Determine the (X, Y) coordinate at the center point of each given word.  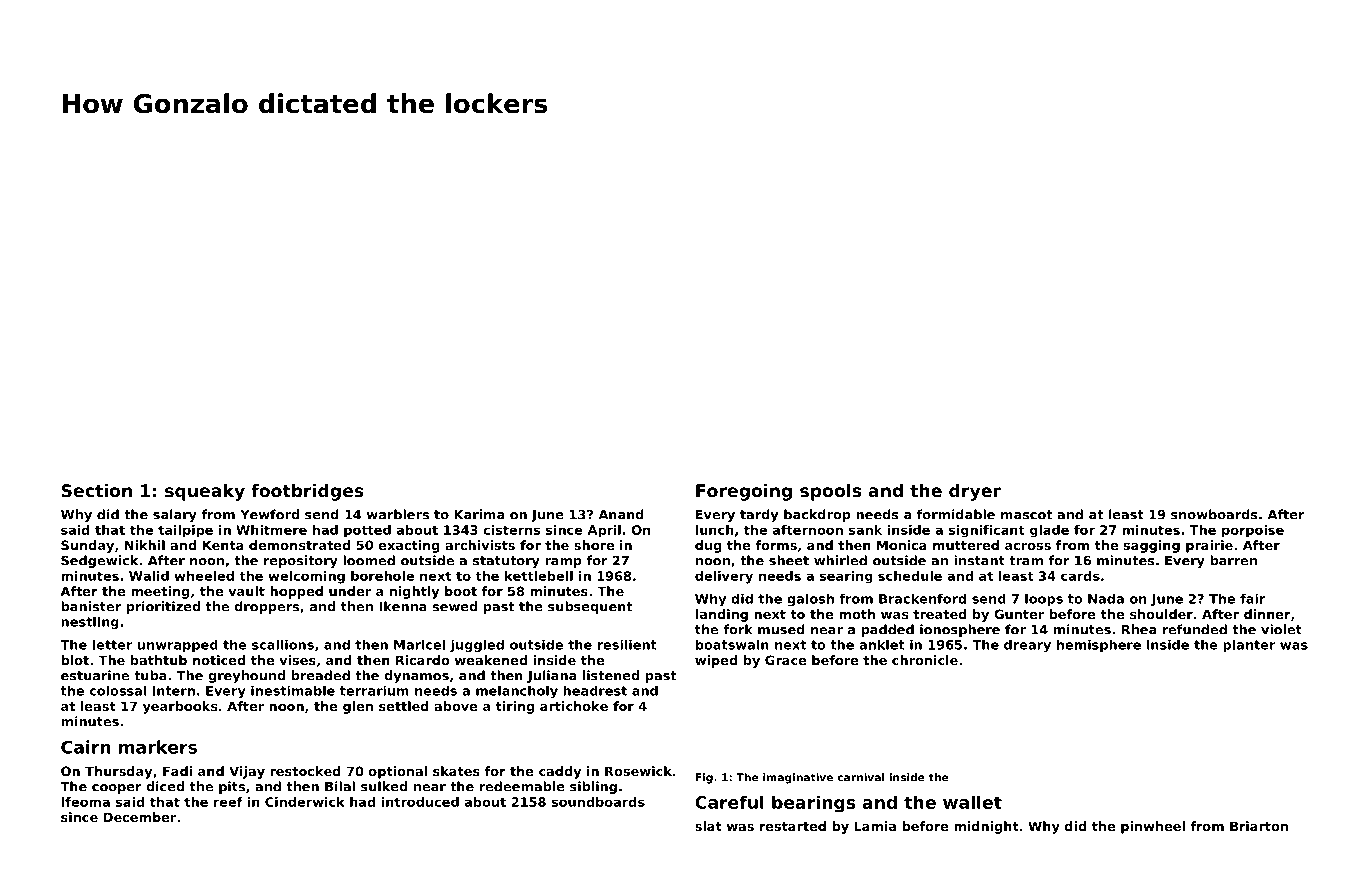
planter (1249, 646)
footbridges (307, 492)
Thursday (118, 772)
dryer (975, 492)
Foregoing (744, 492)
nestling (90, 623)
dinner (1267, 614)
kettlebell (539, 576)
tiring (514, 707)
